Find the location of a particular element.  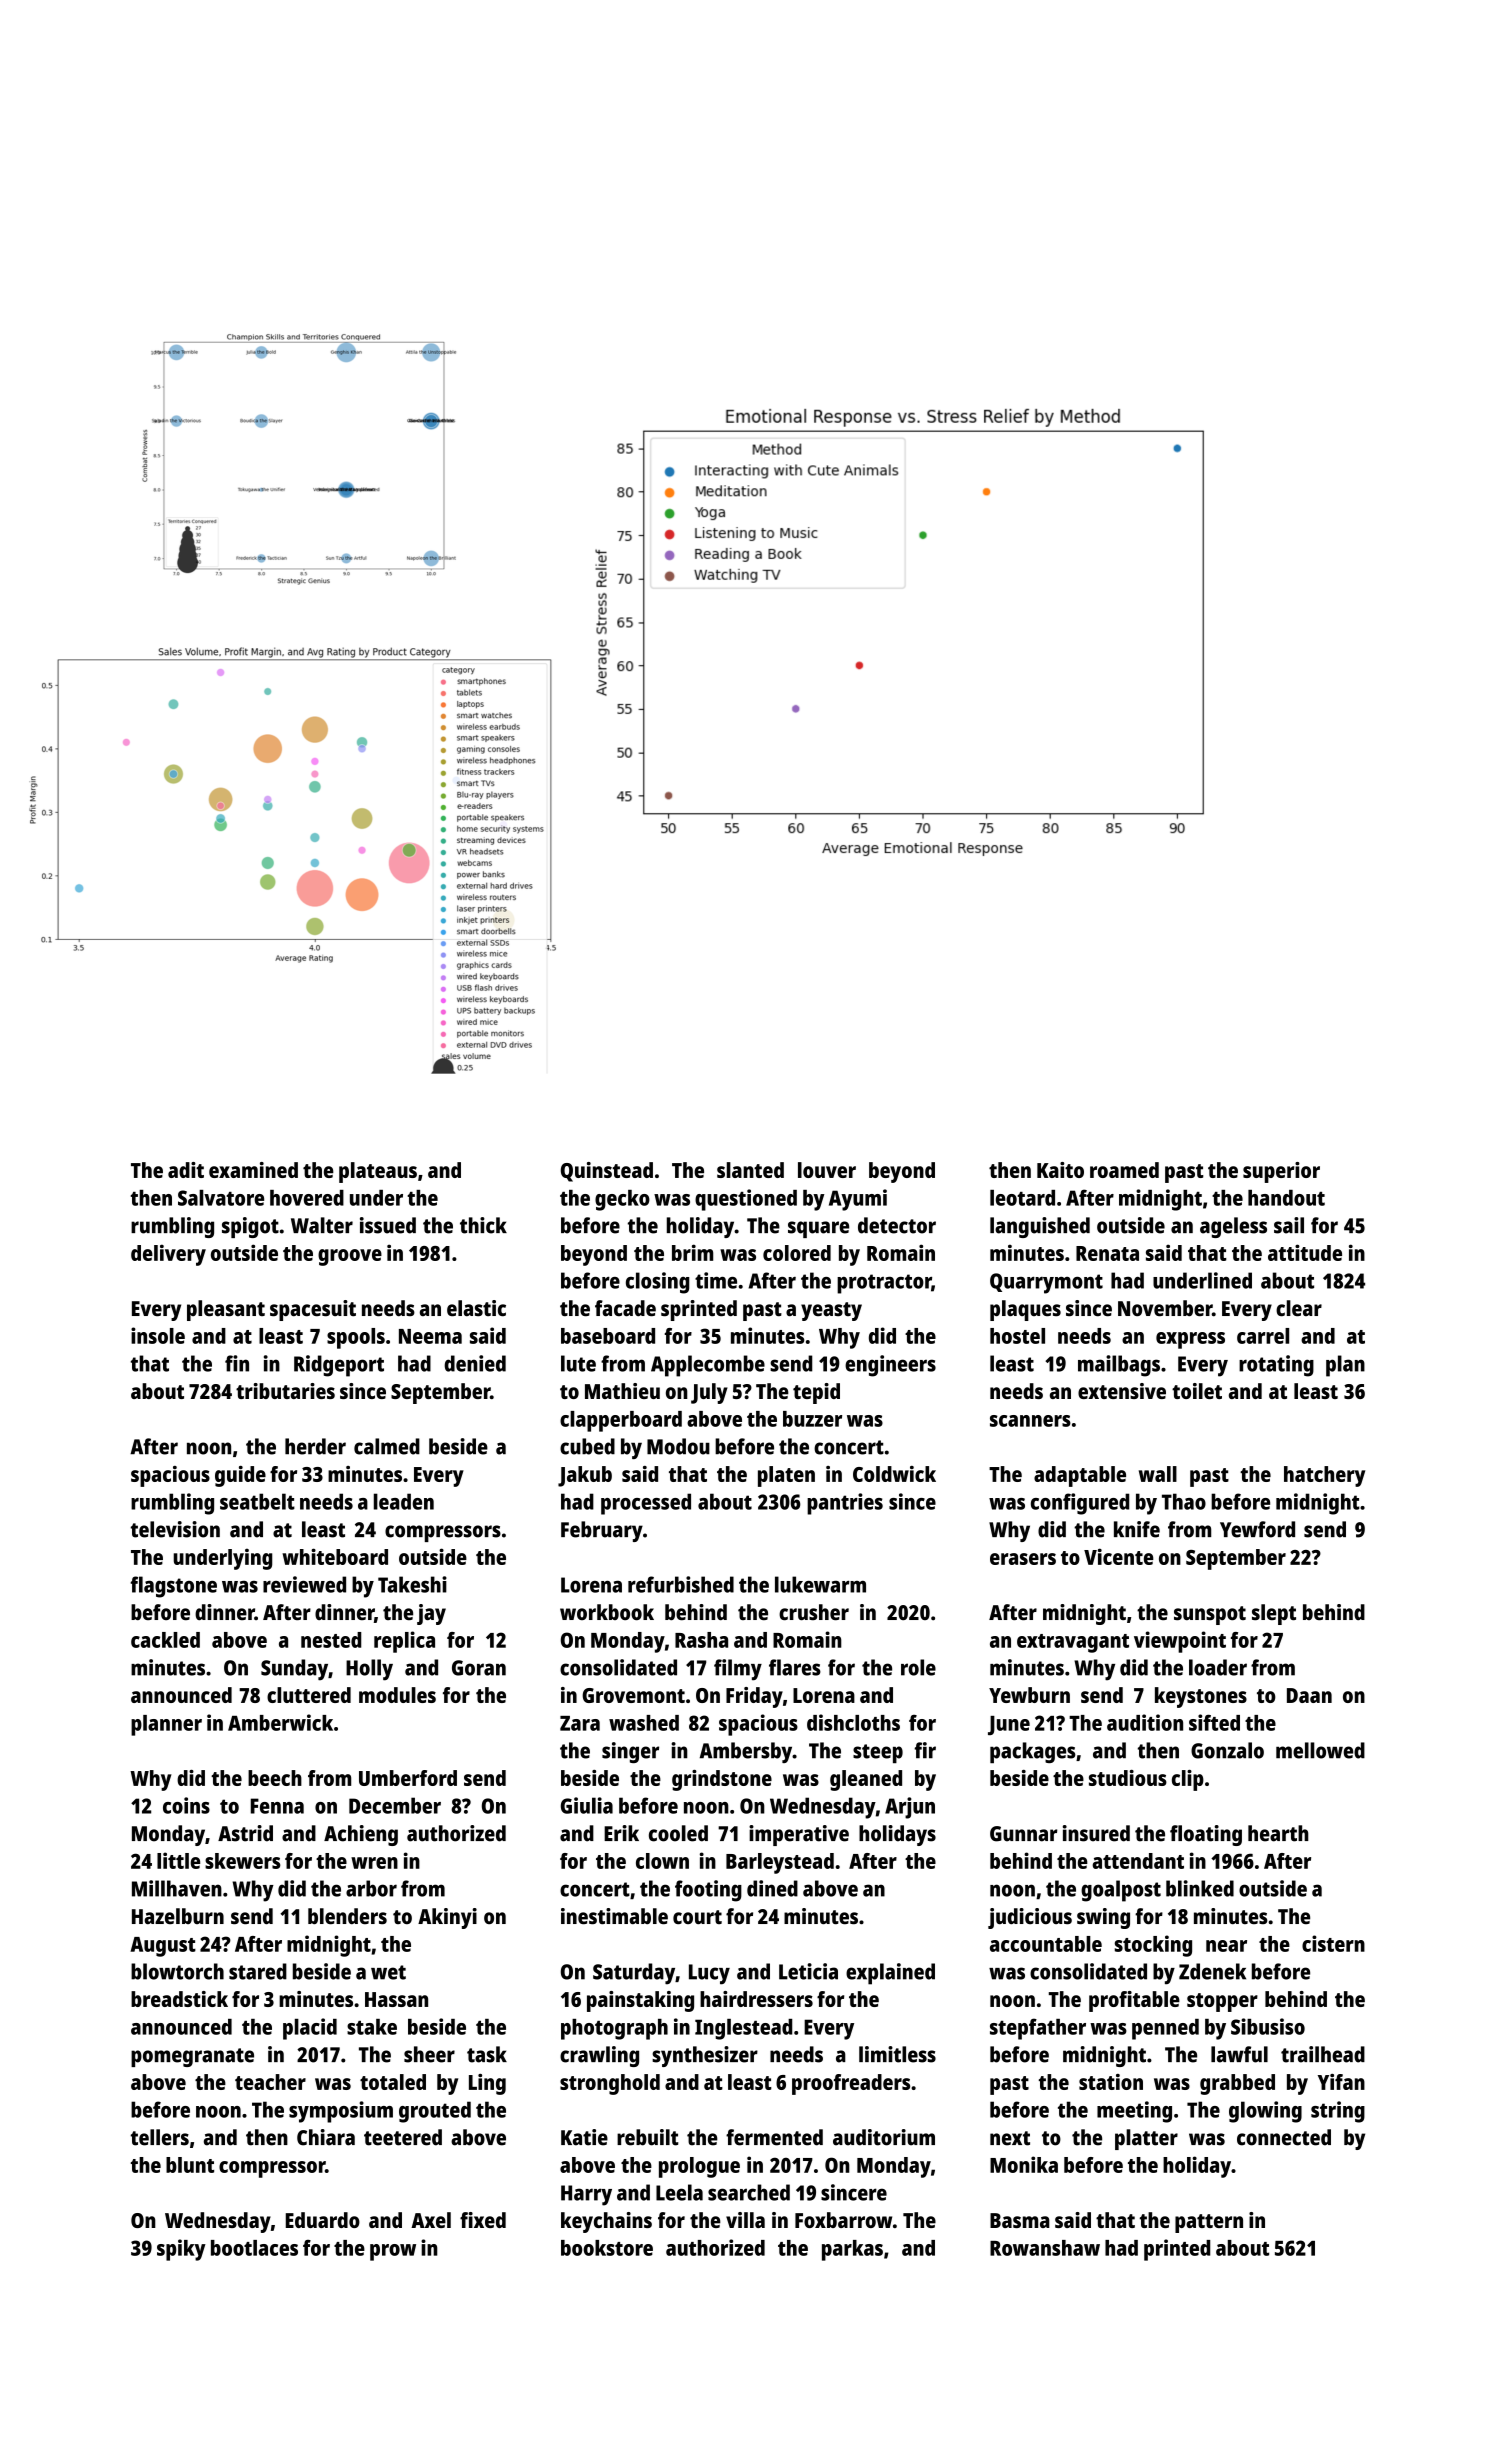

groove is located at coordinates (350, 1257).
